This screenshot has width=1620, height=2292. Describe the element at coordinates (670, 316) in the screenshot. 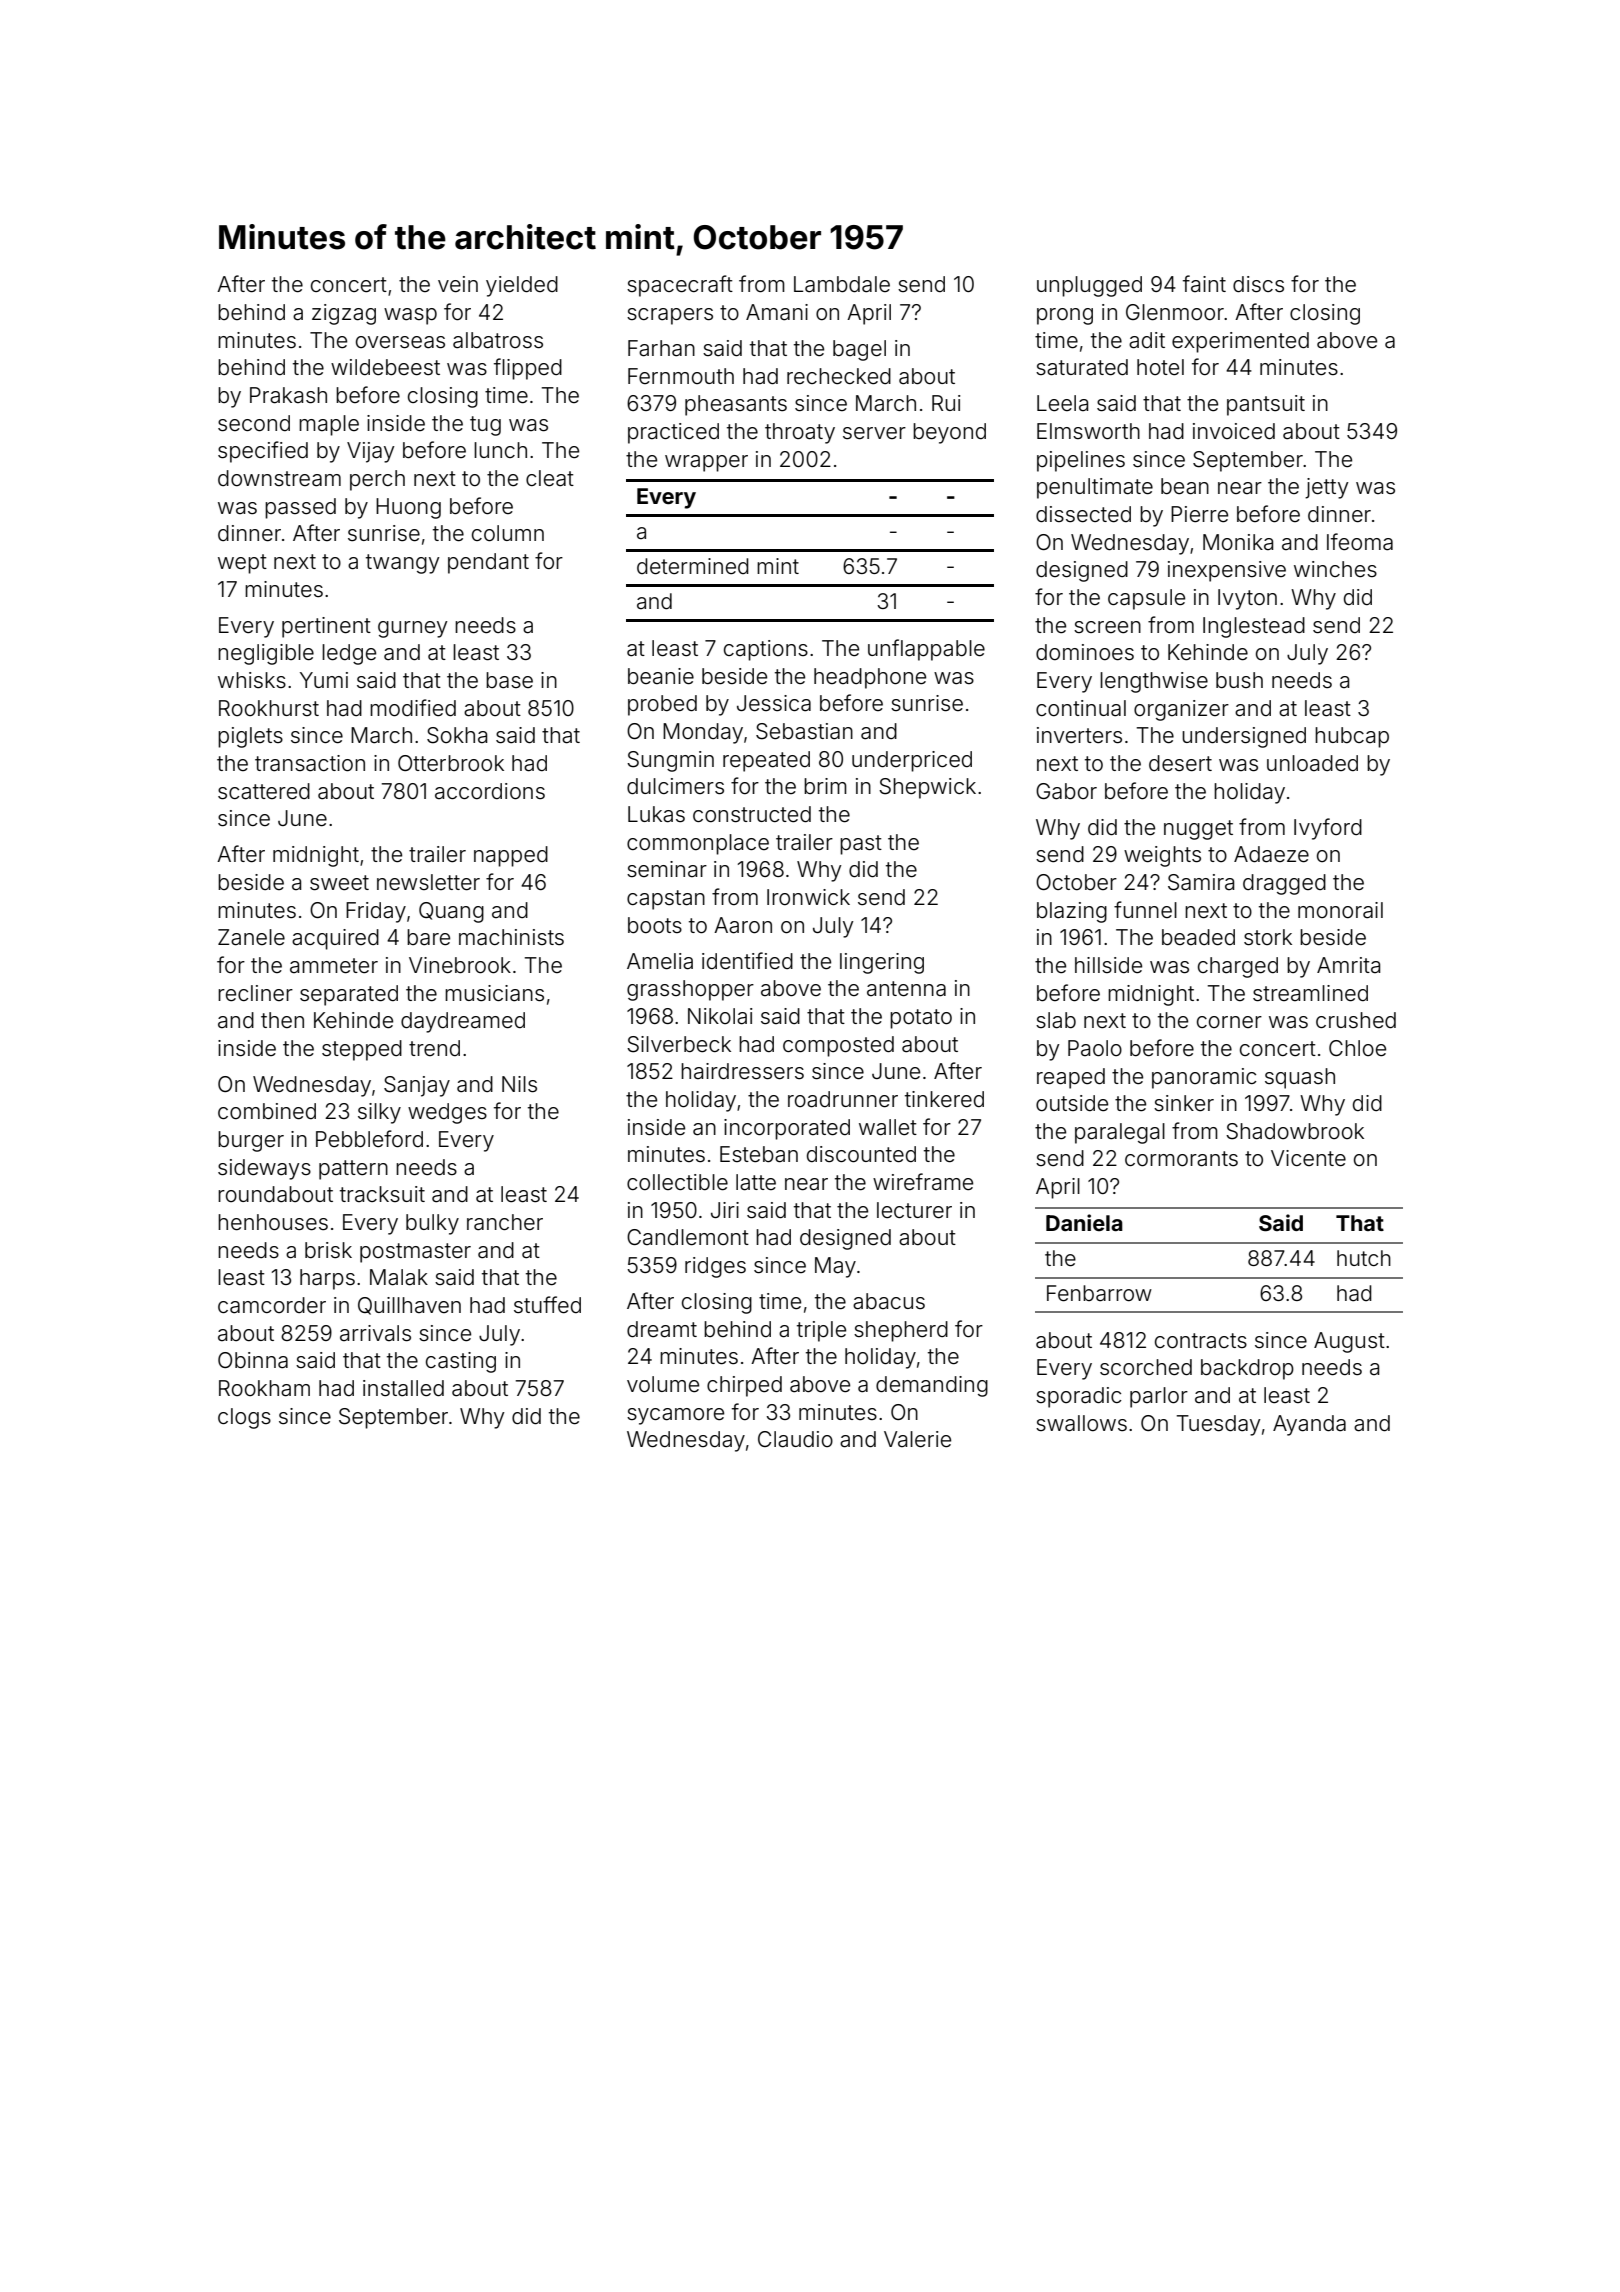

I see `scrapers` at that location.
